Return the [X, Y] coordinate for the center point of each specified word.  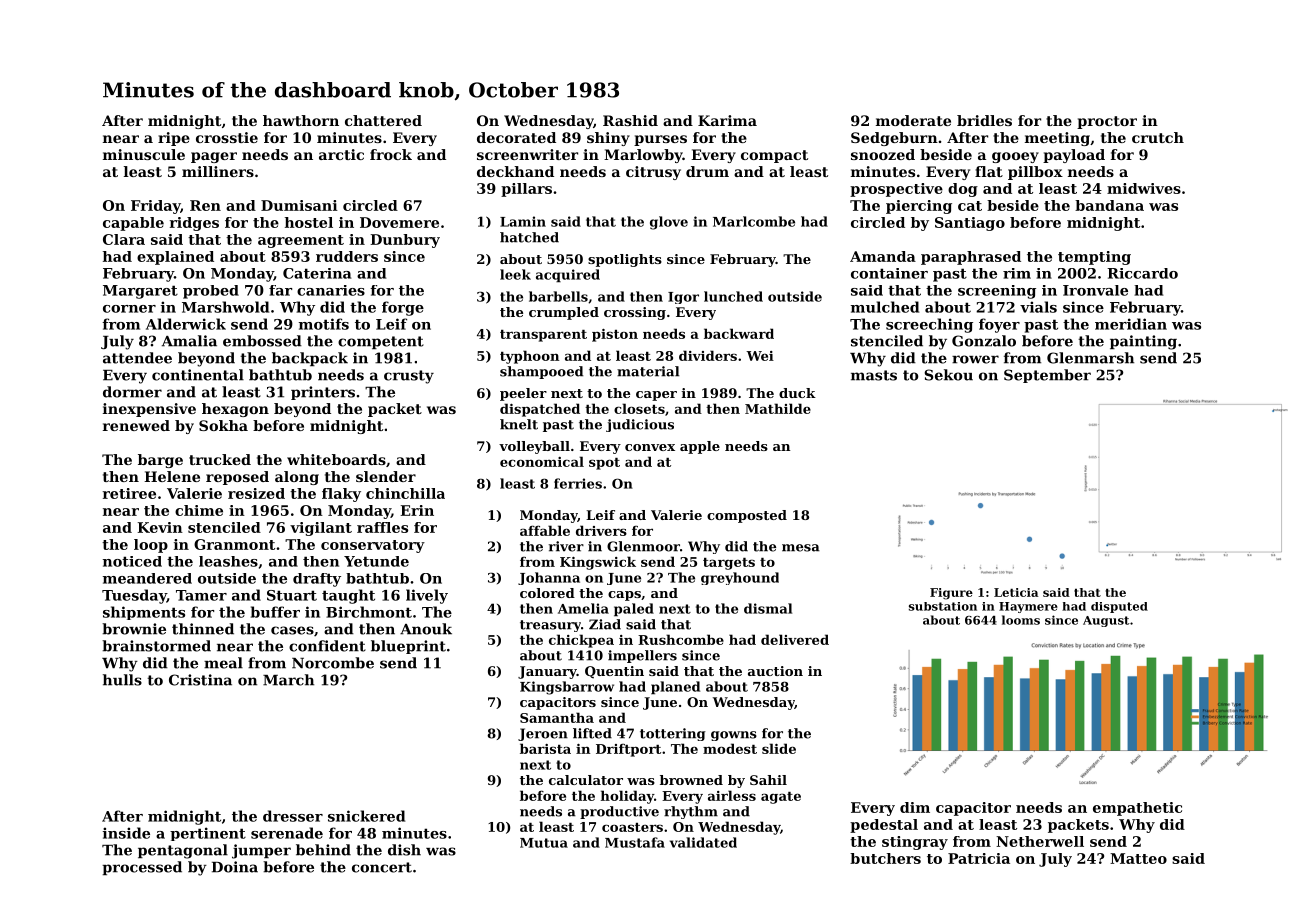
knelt [519, 424]
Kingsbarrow [567, 688]
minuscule [144, 154]
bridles [984, 120]
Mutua [544, 843]
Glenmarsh [1090, 358]
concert [382, 867]
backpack [310, 359]
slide [779, 748]
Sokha [223, 425]
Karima [727, 120]
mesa [801, 548]
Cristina [200, 680]
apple [700, 447]
